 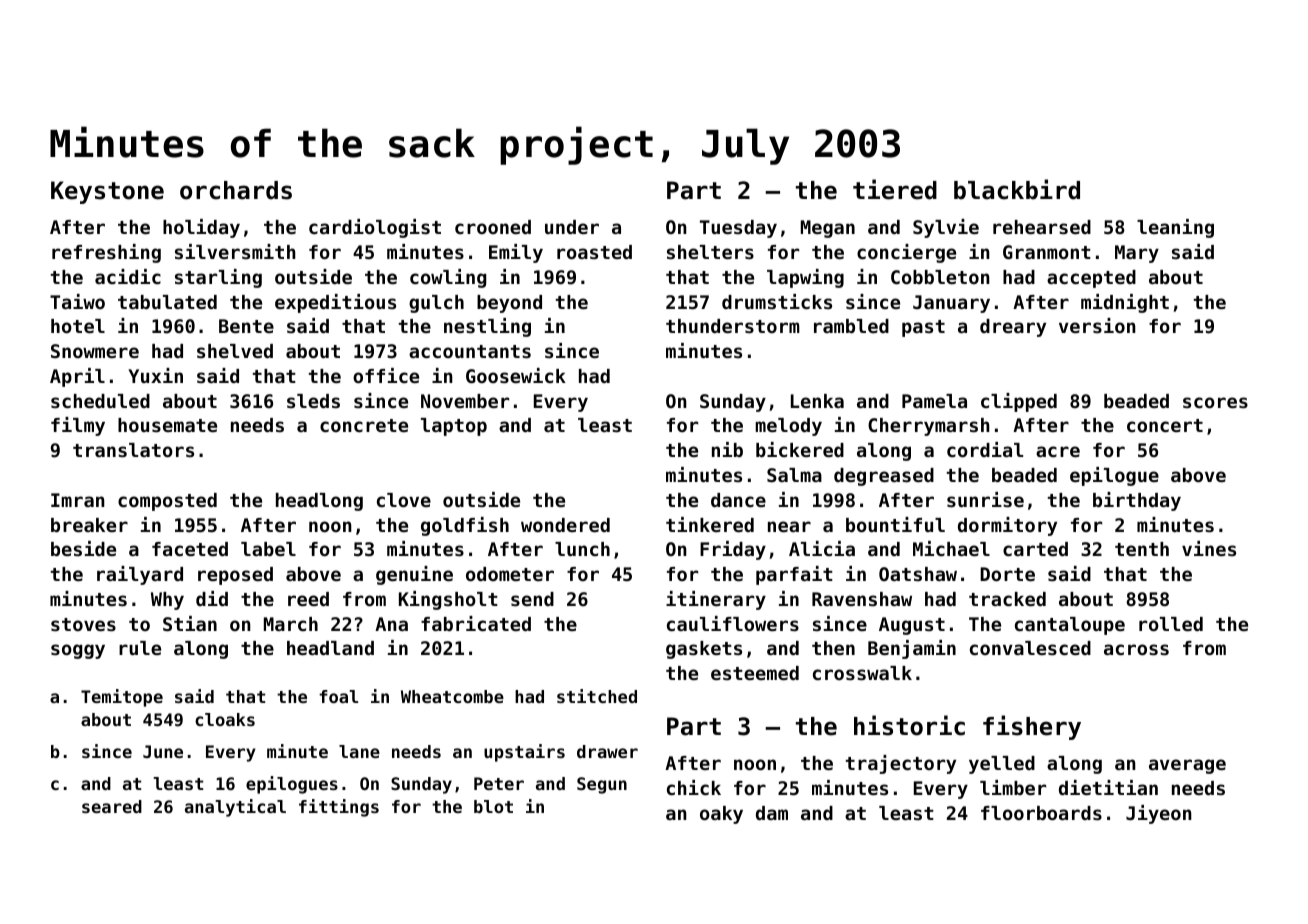 I want to click on drawer, so click(x=607, y=751).
